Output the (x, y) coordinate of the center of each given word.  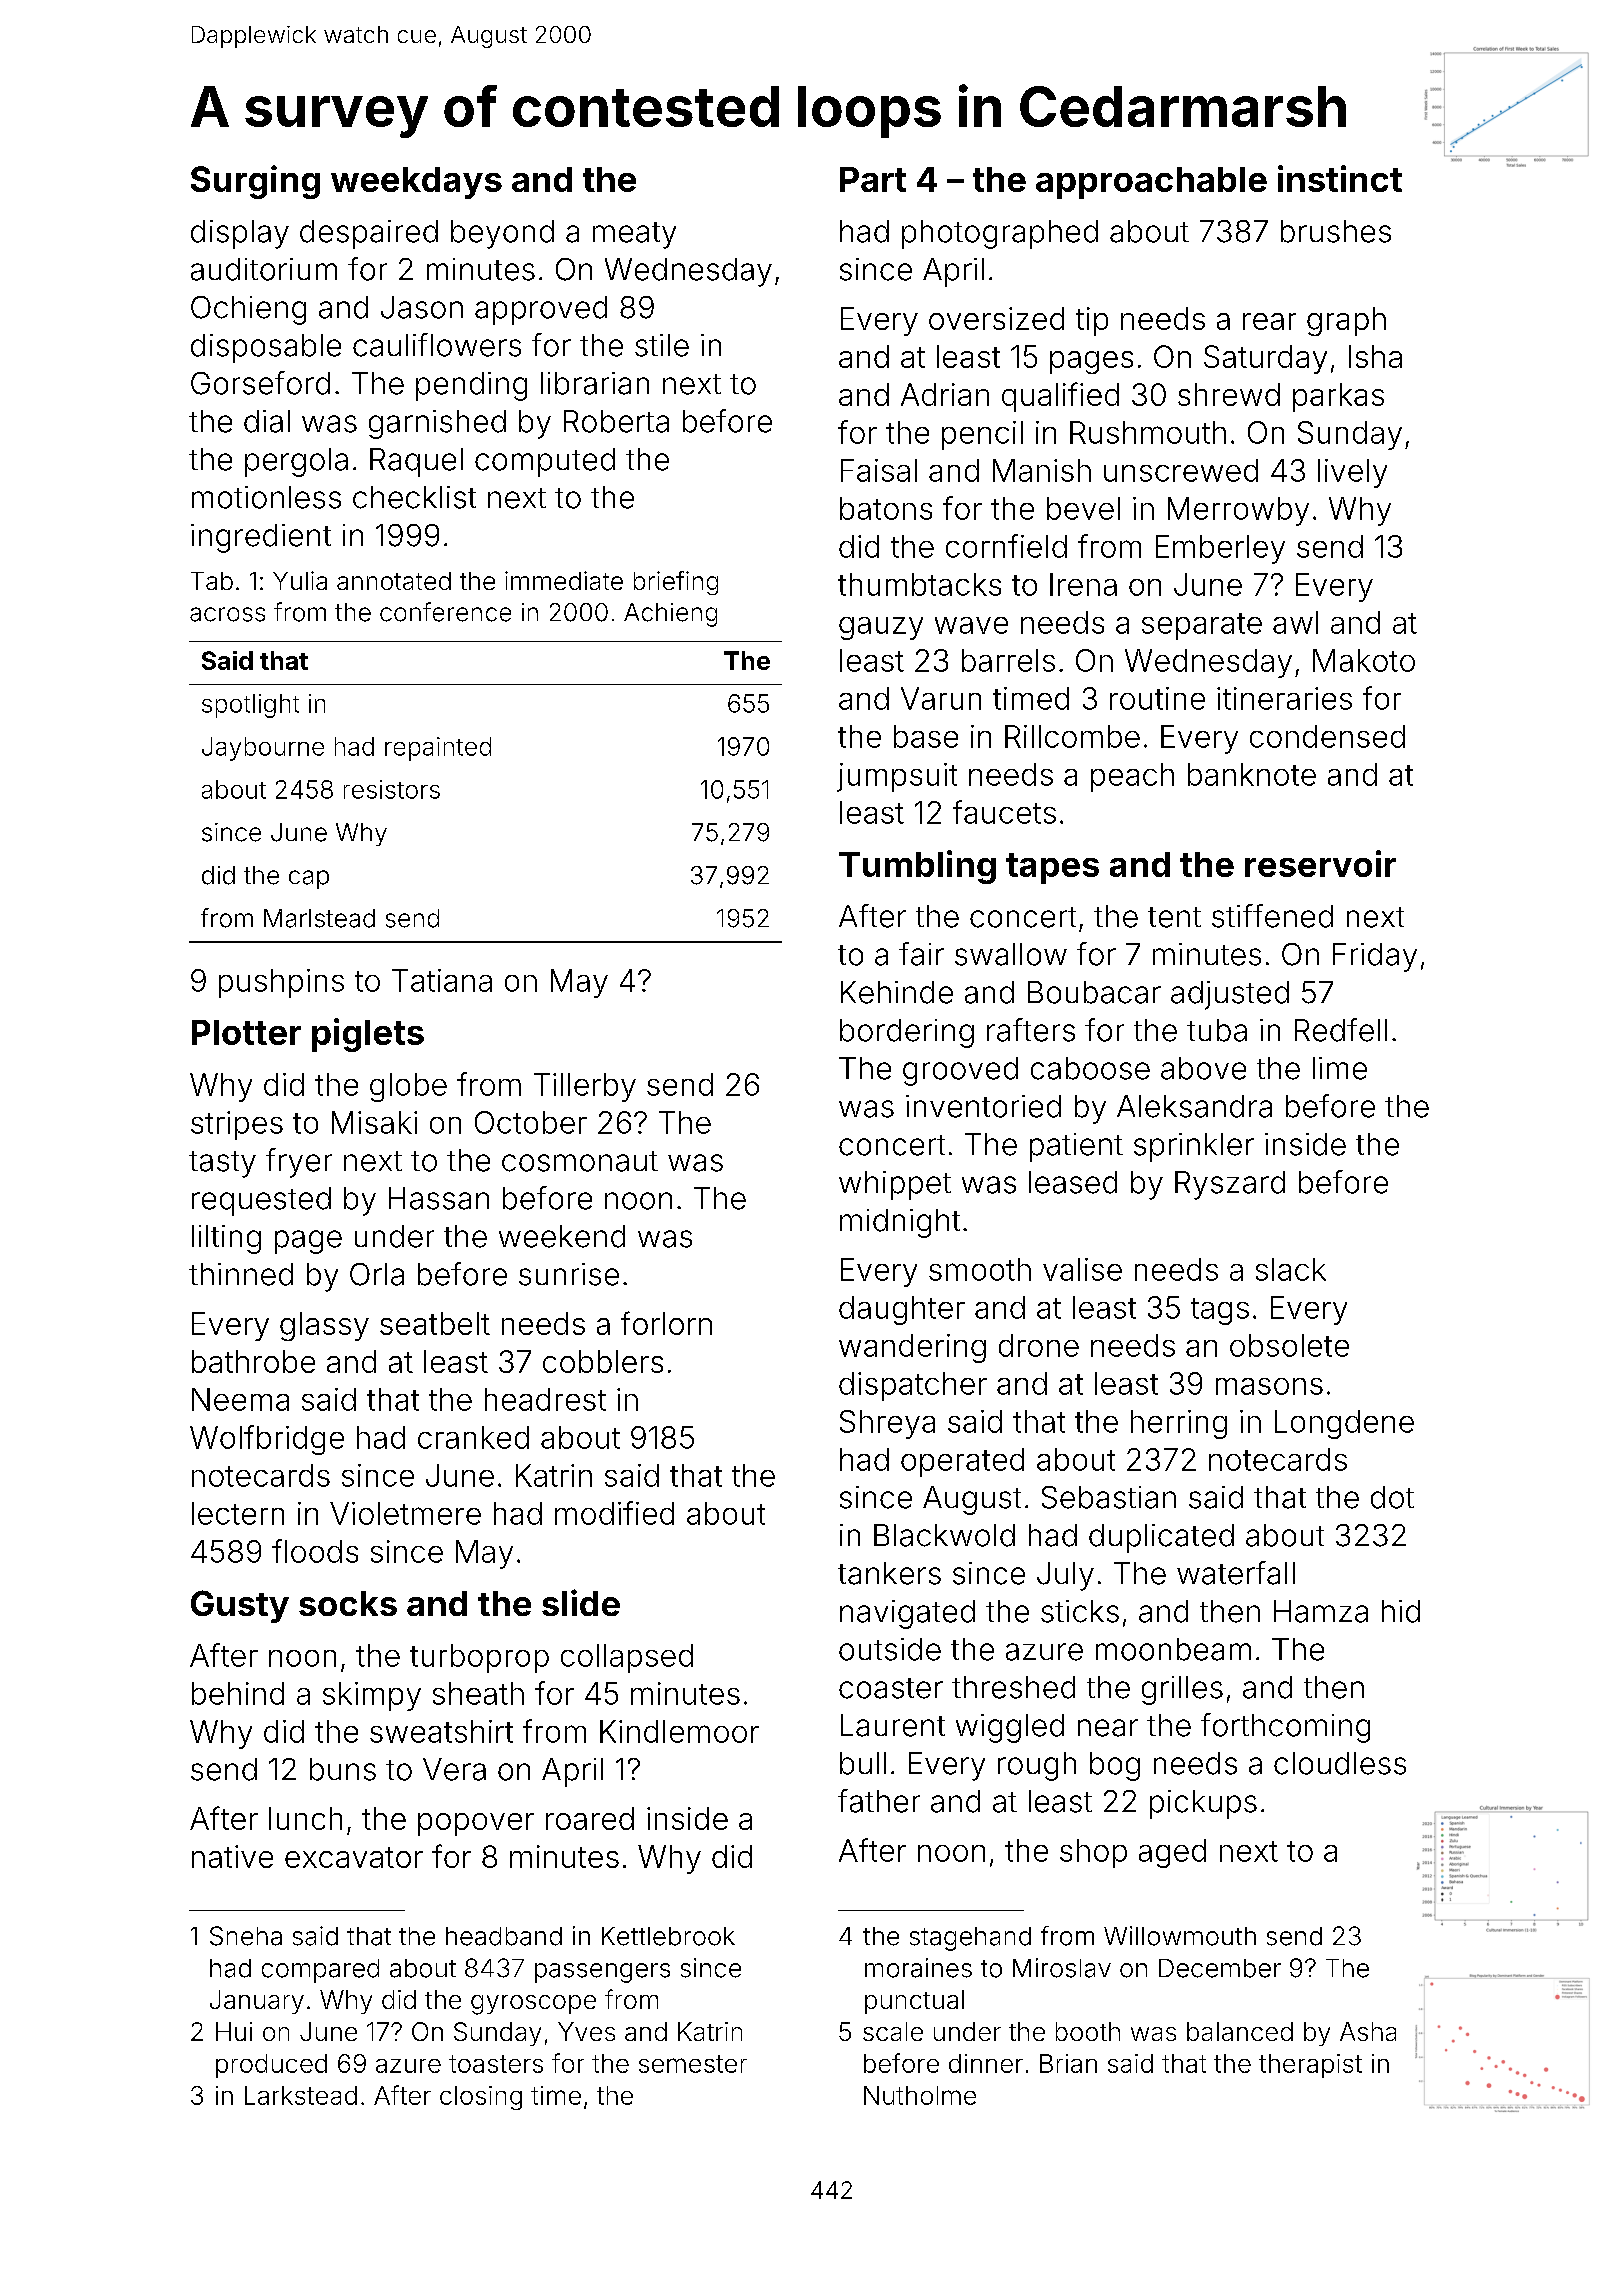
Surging (255, 182)
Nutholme (920, 2095)
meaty (634, 235)
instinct (1340, 178)
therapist (1310, 2066)
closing (481, 2098)
